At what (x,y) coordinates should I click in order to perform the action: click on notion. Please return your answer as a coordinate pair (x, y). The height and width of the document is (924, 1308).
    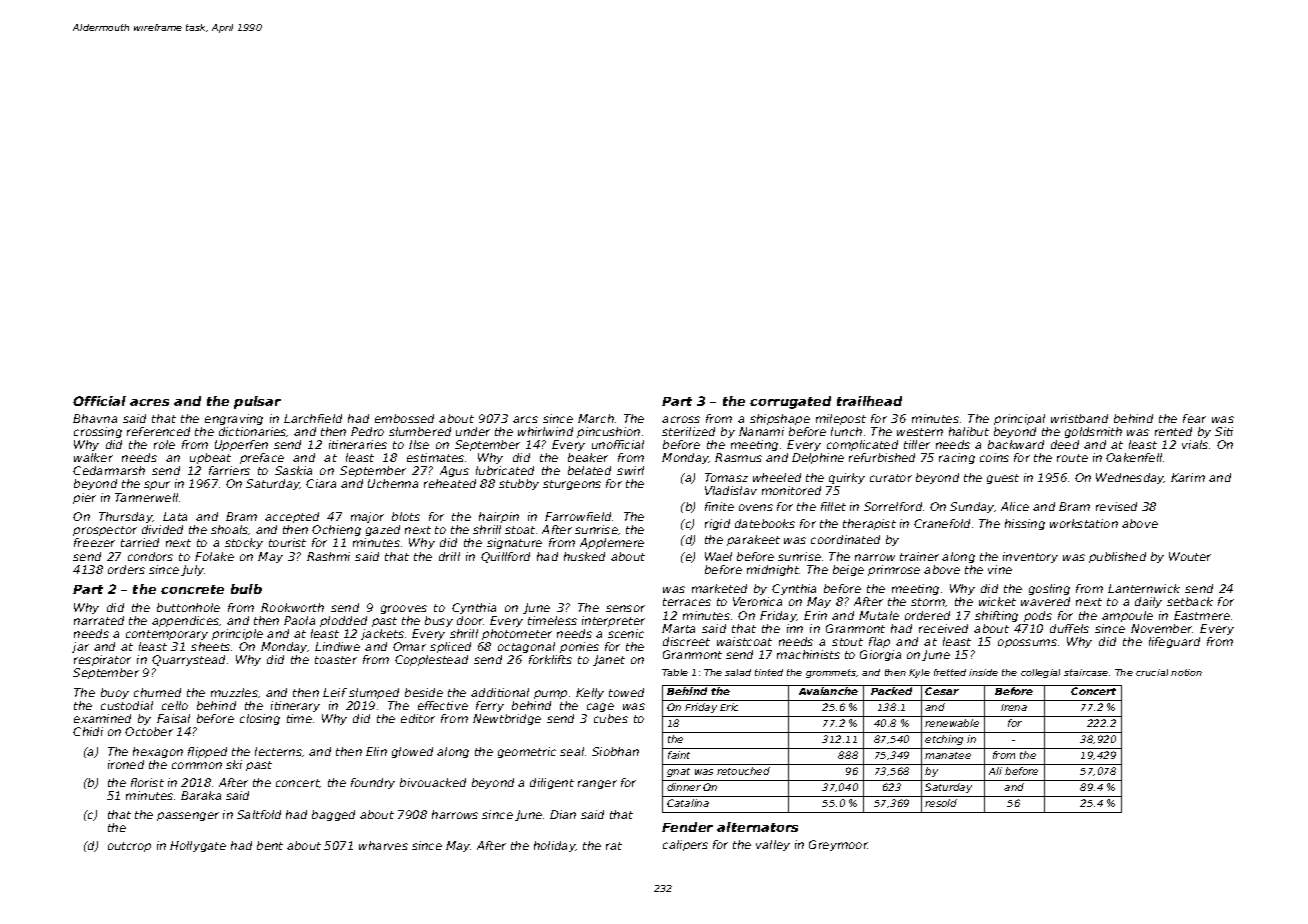
    Looking at the image, I should click on (1186, 672).
